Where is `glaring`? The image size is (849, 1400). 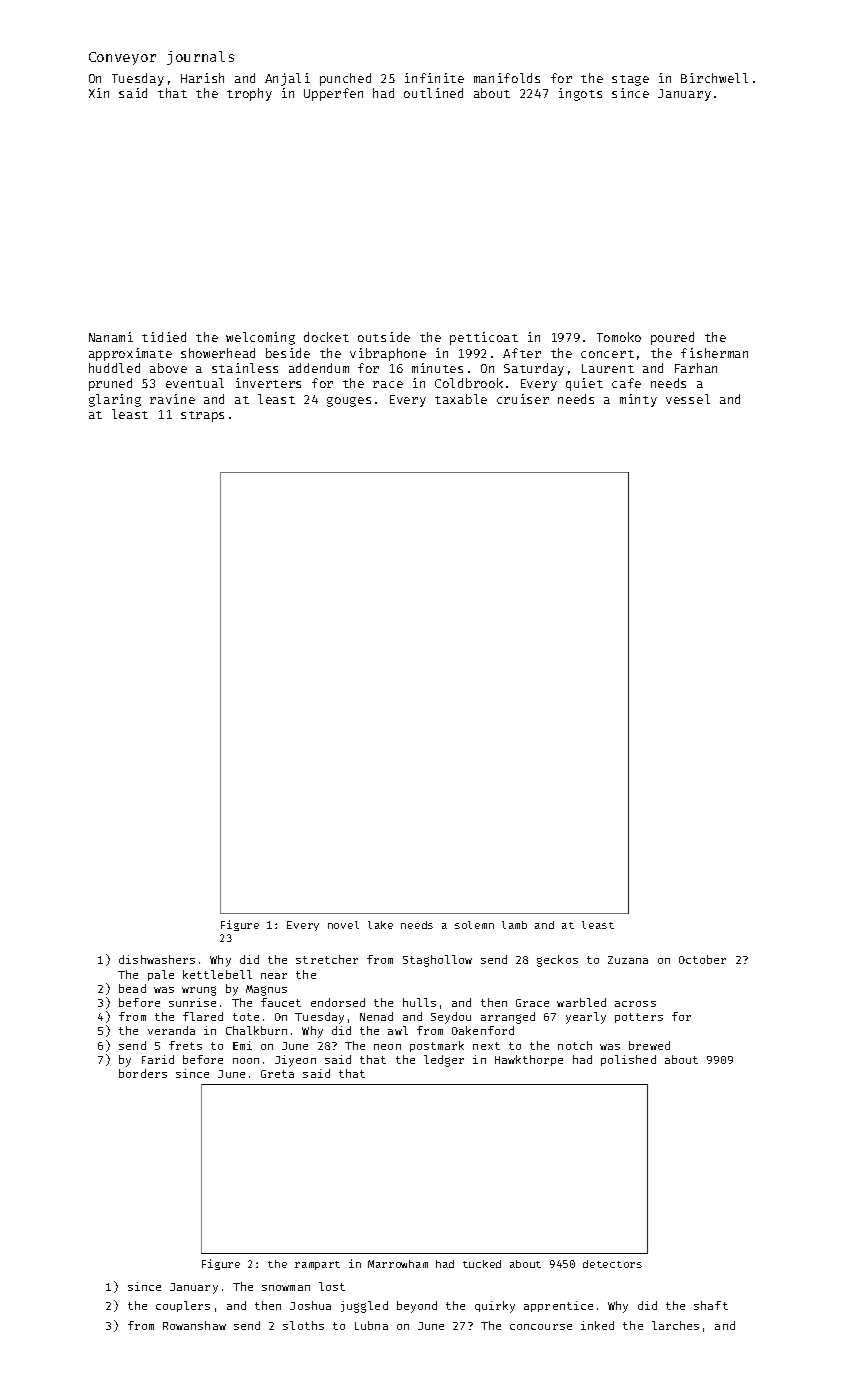 glaring is located at coordinates (115, 400).
